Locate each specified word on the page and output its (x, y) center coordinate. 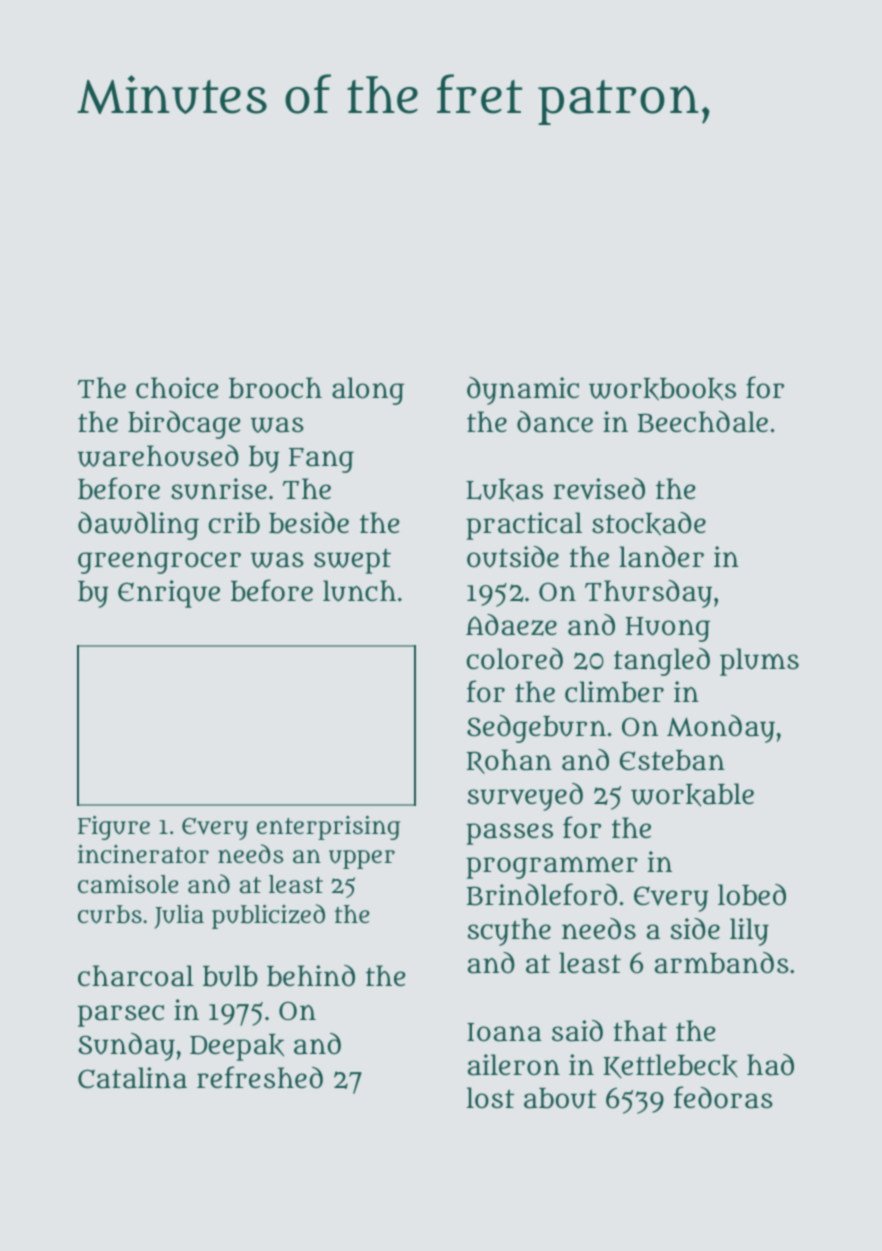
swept (352, 561)
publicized (268, 916)
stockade (649, 524)
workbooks (662, 389)
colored (515, 659)
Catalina (132, 1078)
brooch (275, 388)
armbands (722, 963)
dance (555, 422)
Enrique (169, 594)
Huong (667, 629)
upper (362, 859)
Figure (114, 827)
